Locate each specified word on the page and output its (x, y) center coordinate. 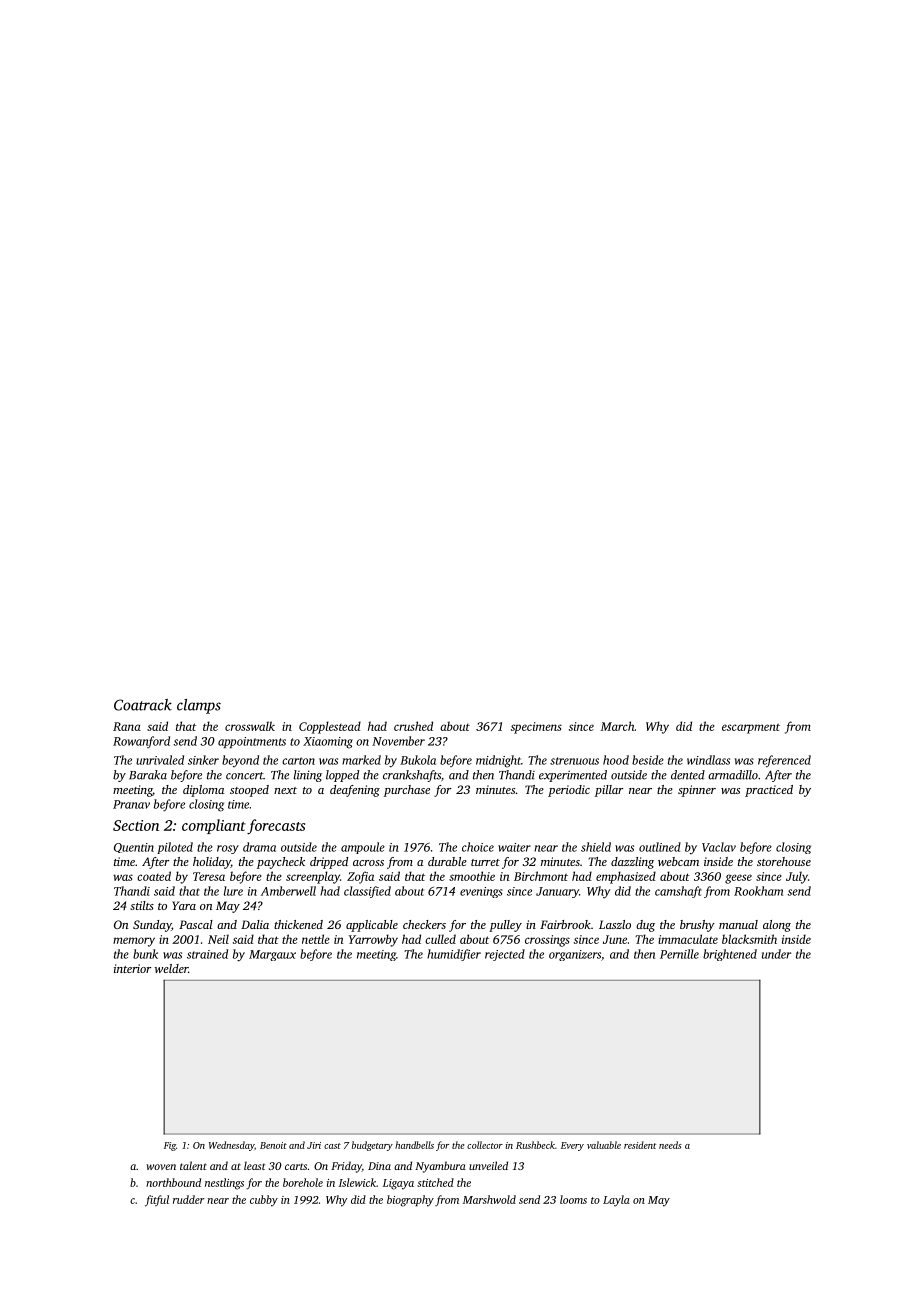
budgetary (372, 1146)
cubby (264, 1201)
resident (640, 1145)
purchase (407, 791)
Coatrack (143, 705)
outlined (660, 847)
